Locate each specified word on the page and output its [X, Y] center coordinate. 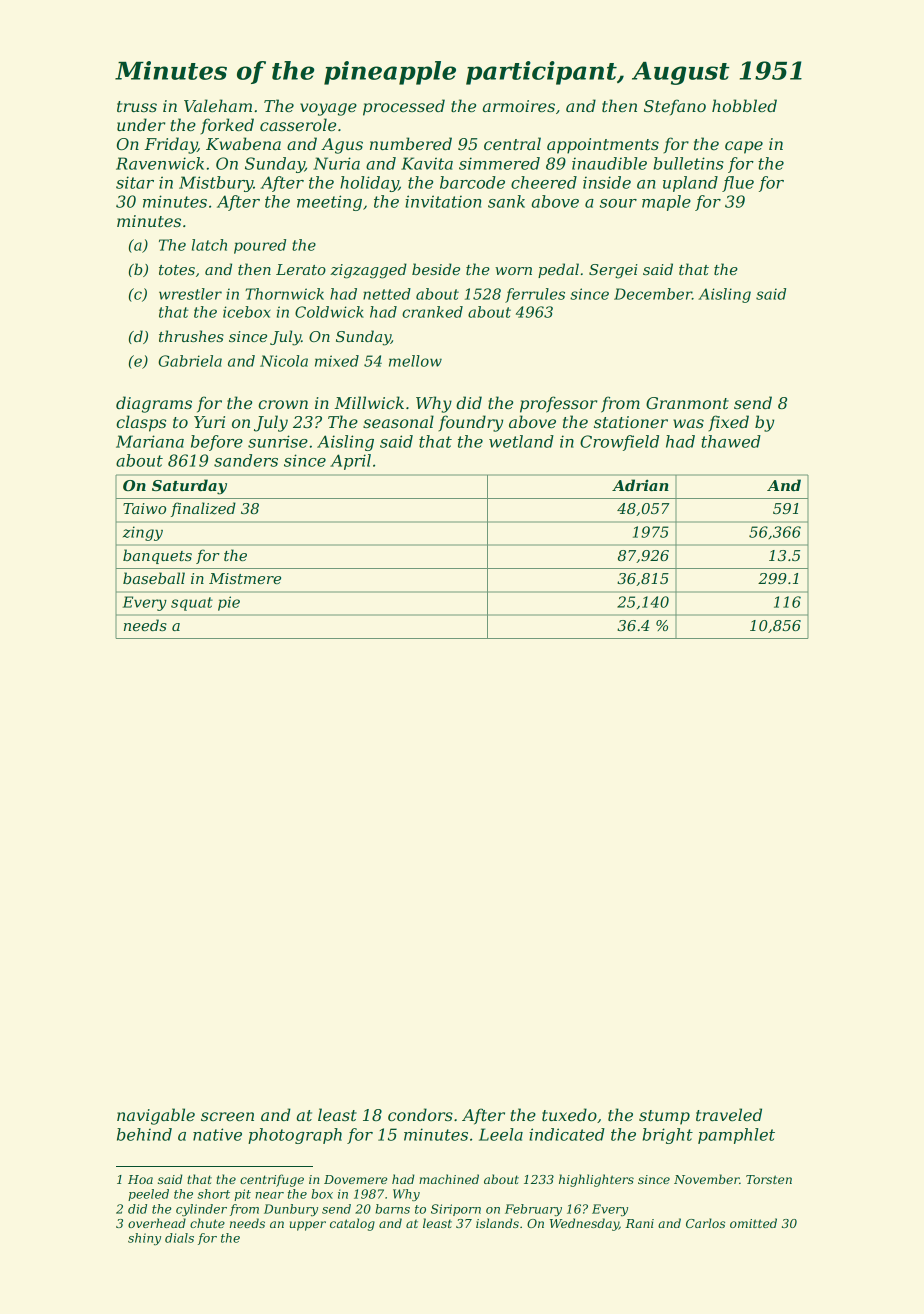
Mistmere [245, 578]
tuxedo [569, 1114]
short [214, 1194]
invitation [443, 201]
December [653, 294]
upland [690, 184]
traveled [729, 1114]
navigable [156, 1116]
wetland [521, 441]
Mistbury [216, 184]
